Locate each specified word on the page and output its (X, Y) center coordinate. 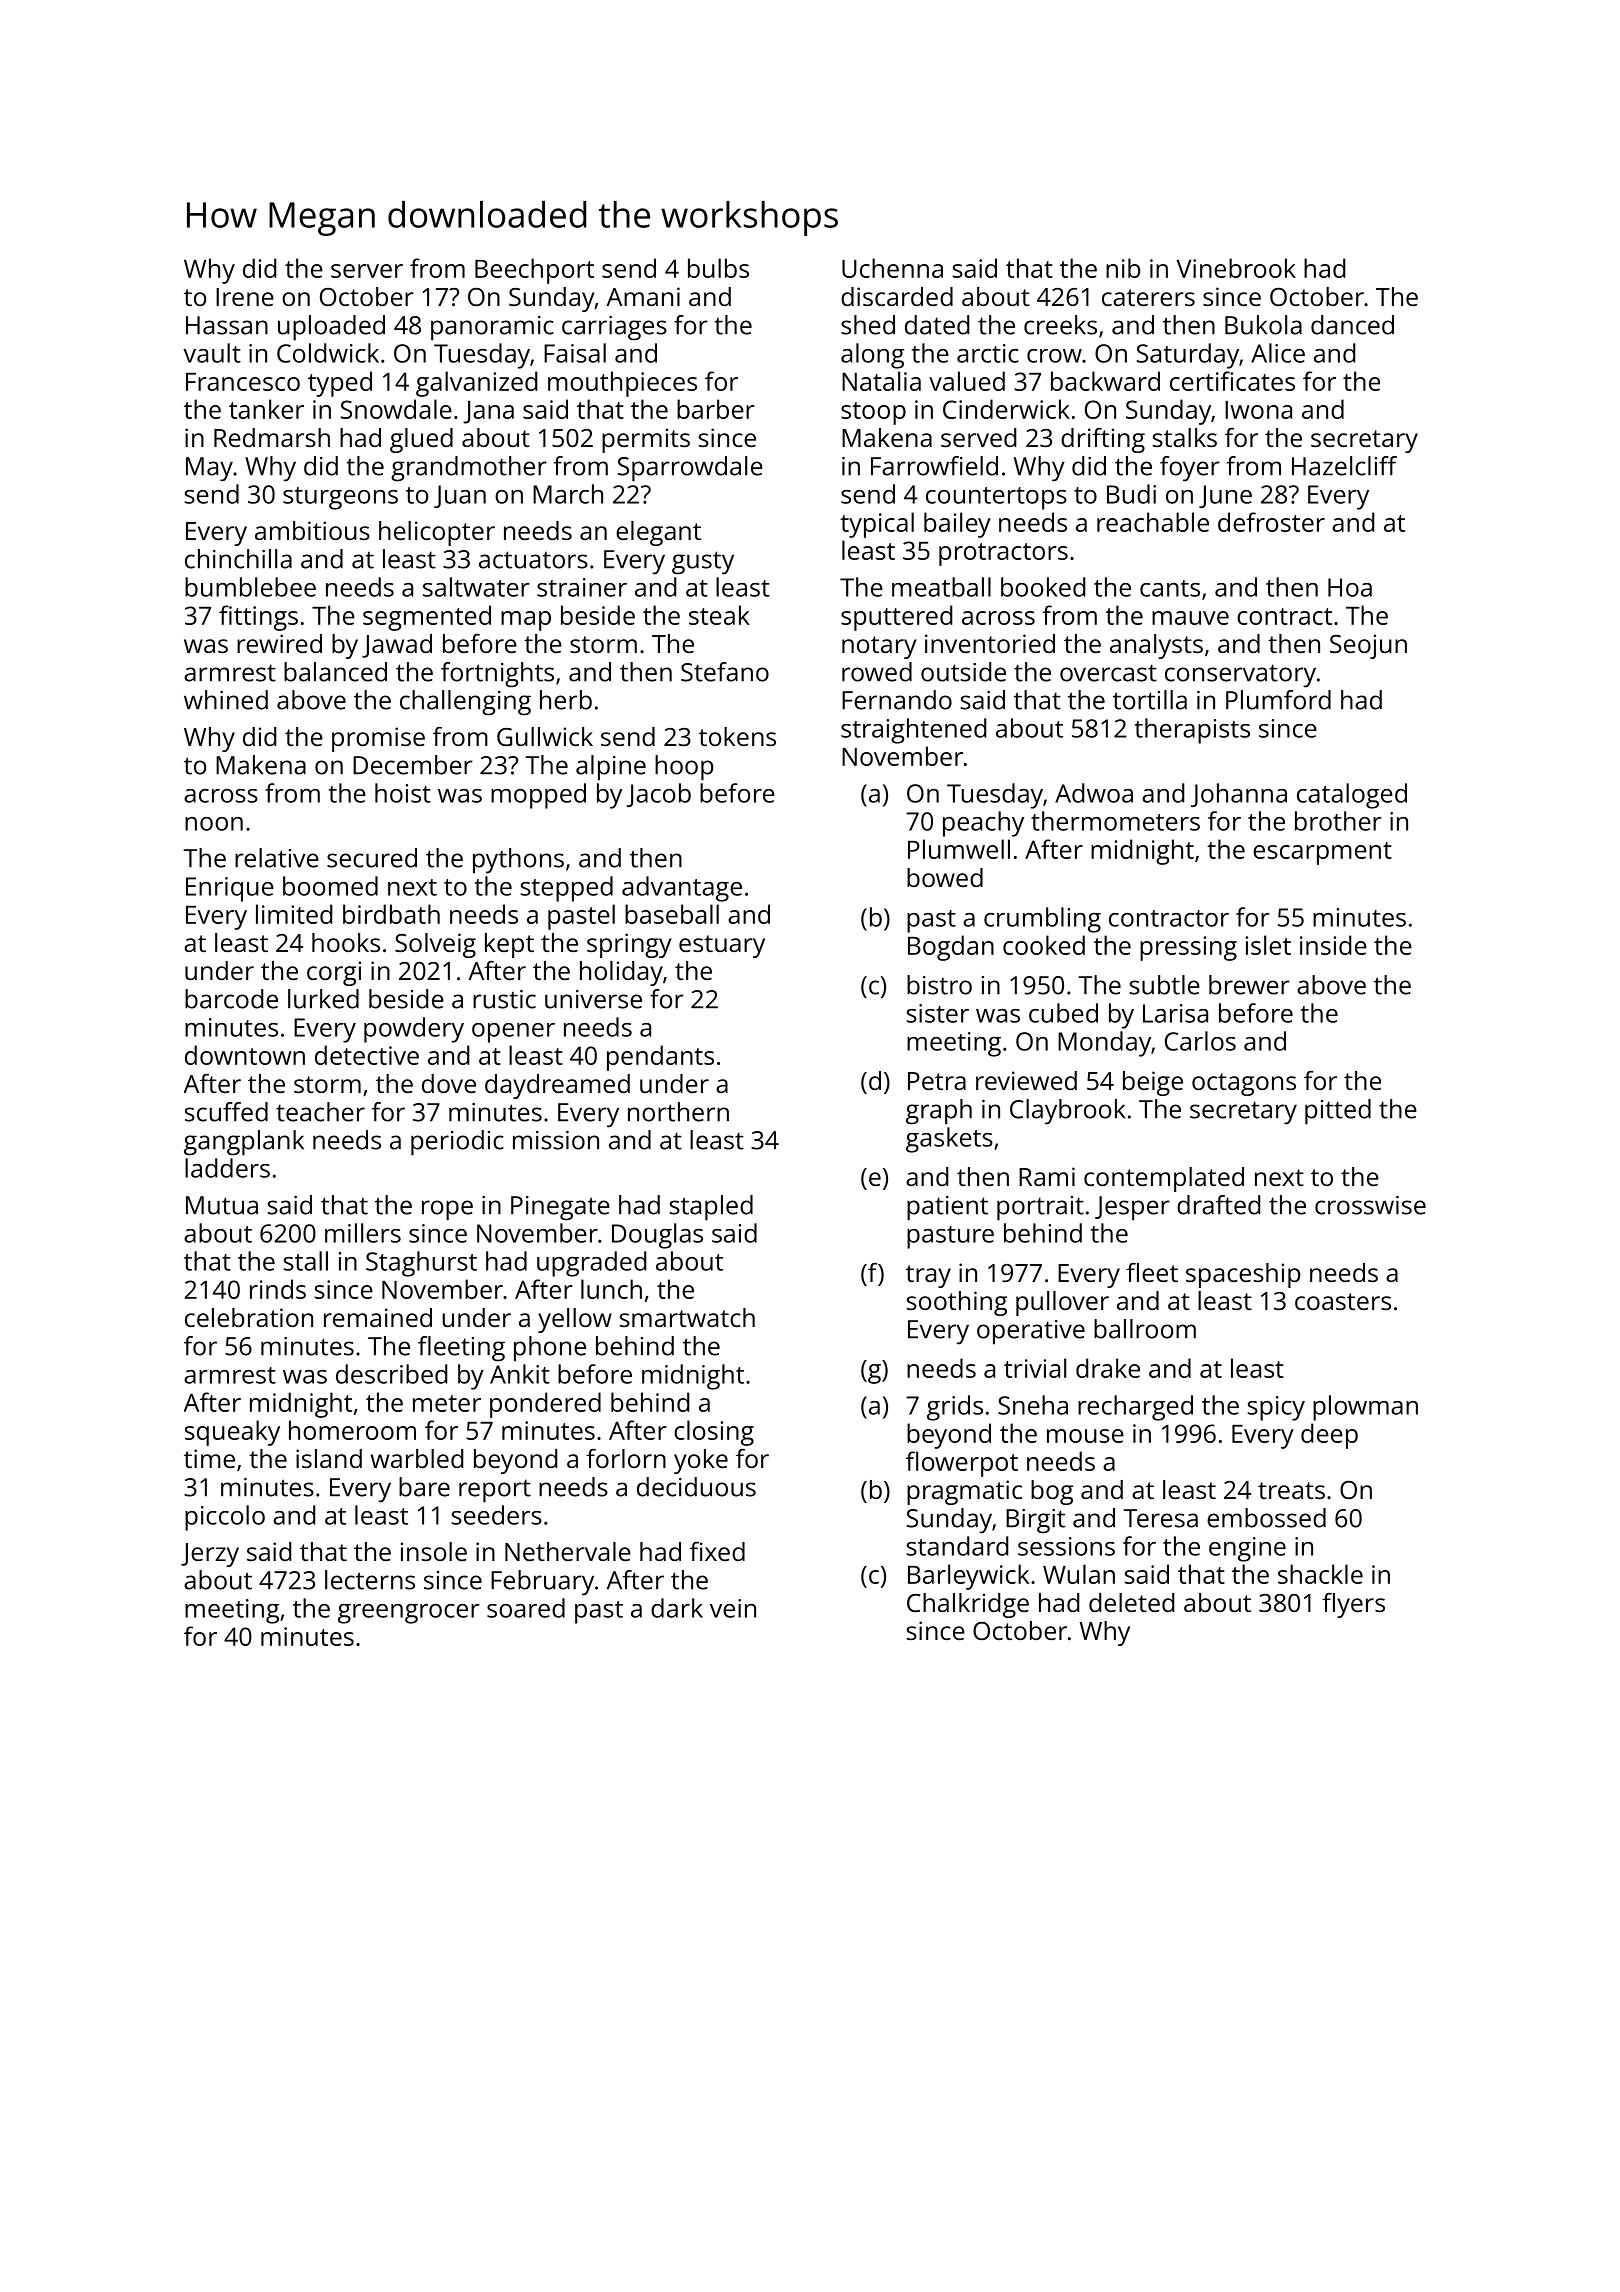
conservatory (1240, 676)
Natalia (881, 381)
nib (1123, 268)
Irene (245, 297)
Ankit (520, 1374)
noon (214, 824)
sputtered (896, 618)
